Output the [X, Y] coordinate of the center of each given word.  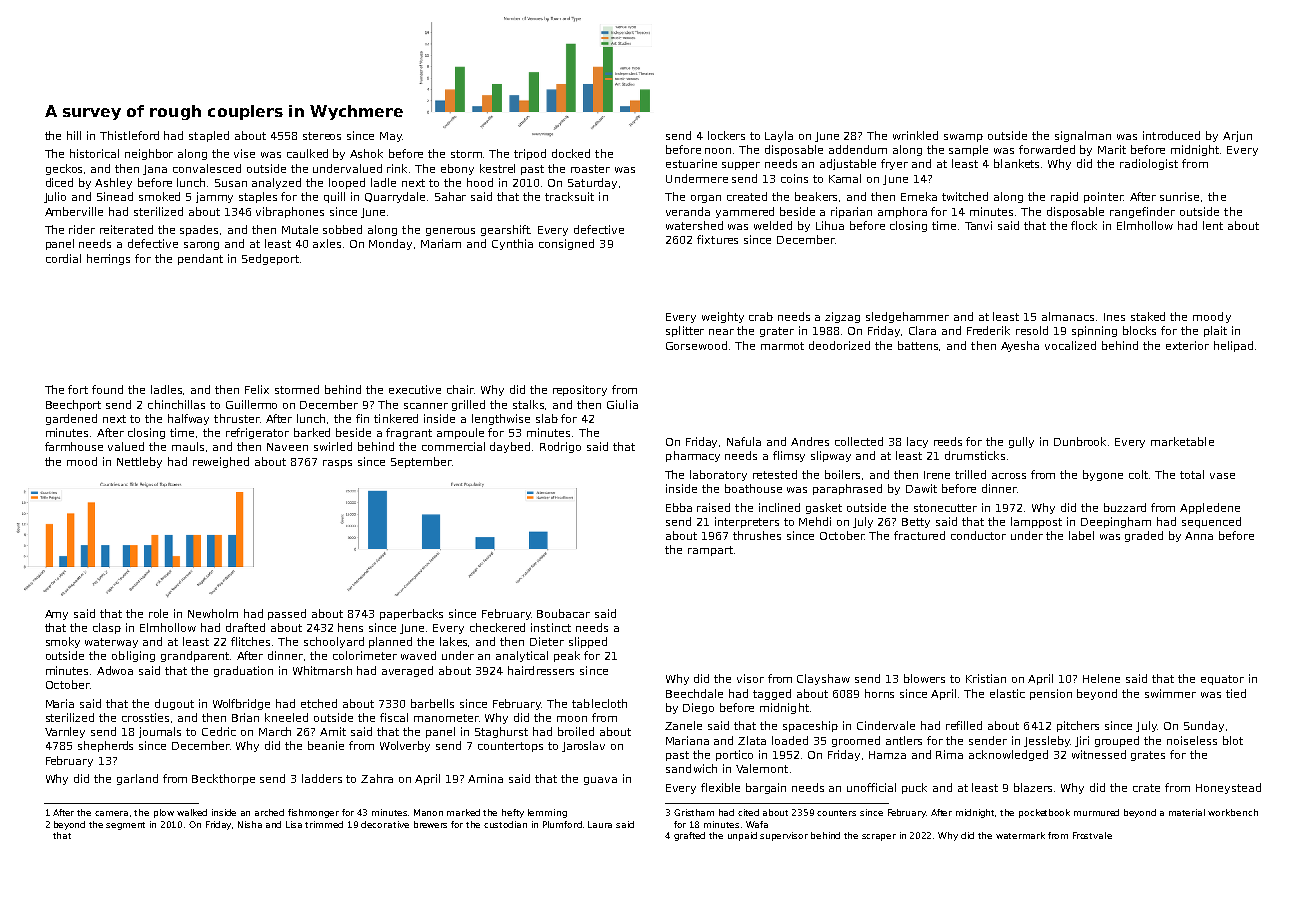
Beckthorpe [223, 779]
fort [78, 389]
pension [1051, 694]
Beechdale [694, 693]
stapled [209, 136]
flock [1084, 225]
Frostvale [1092, 835]
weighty [723, 317]
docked [571, 153]
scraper [879, 837]
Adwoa [115, 670]
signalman [1083, 136]
